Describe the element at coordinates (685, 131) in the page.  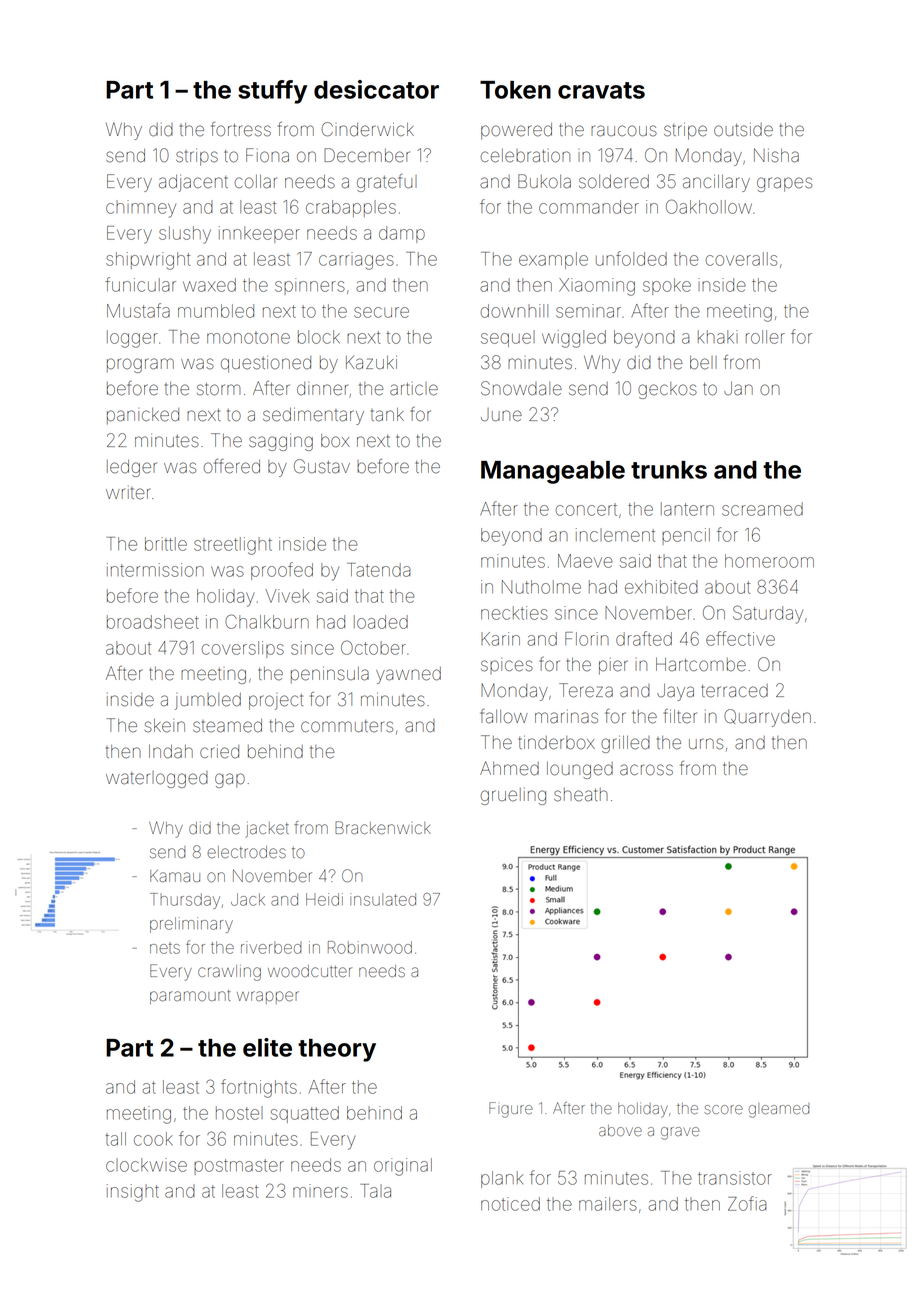
I see `stripe` at that location.
